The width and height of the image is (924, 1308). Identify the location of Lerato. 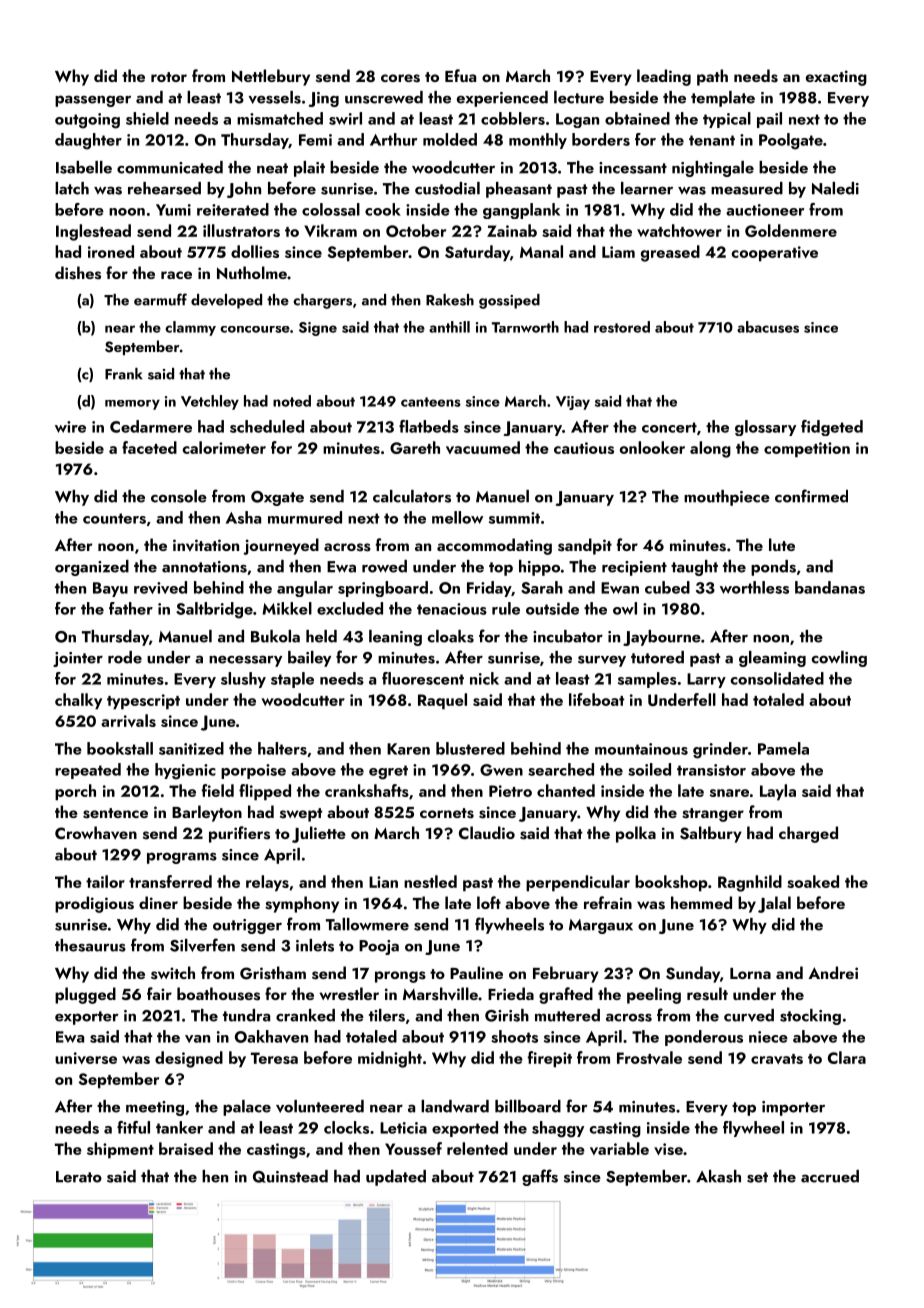
(79, 1177).
